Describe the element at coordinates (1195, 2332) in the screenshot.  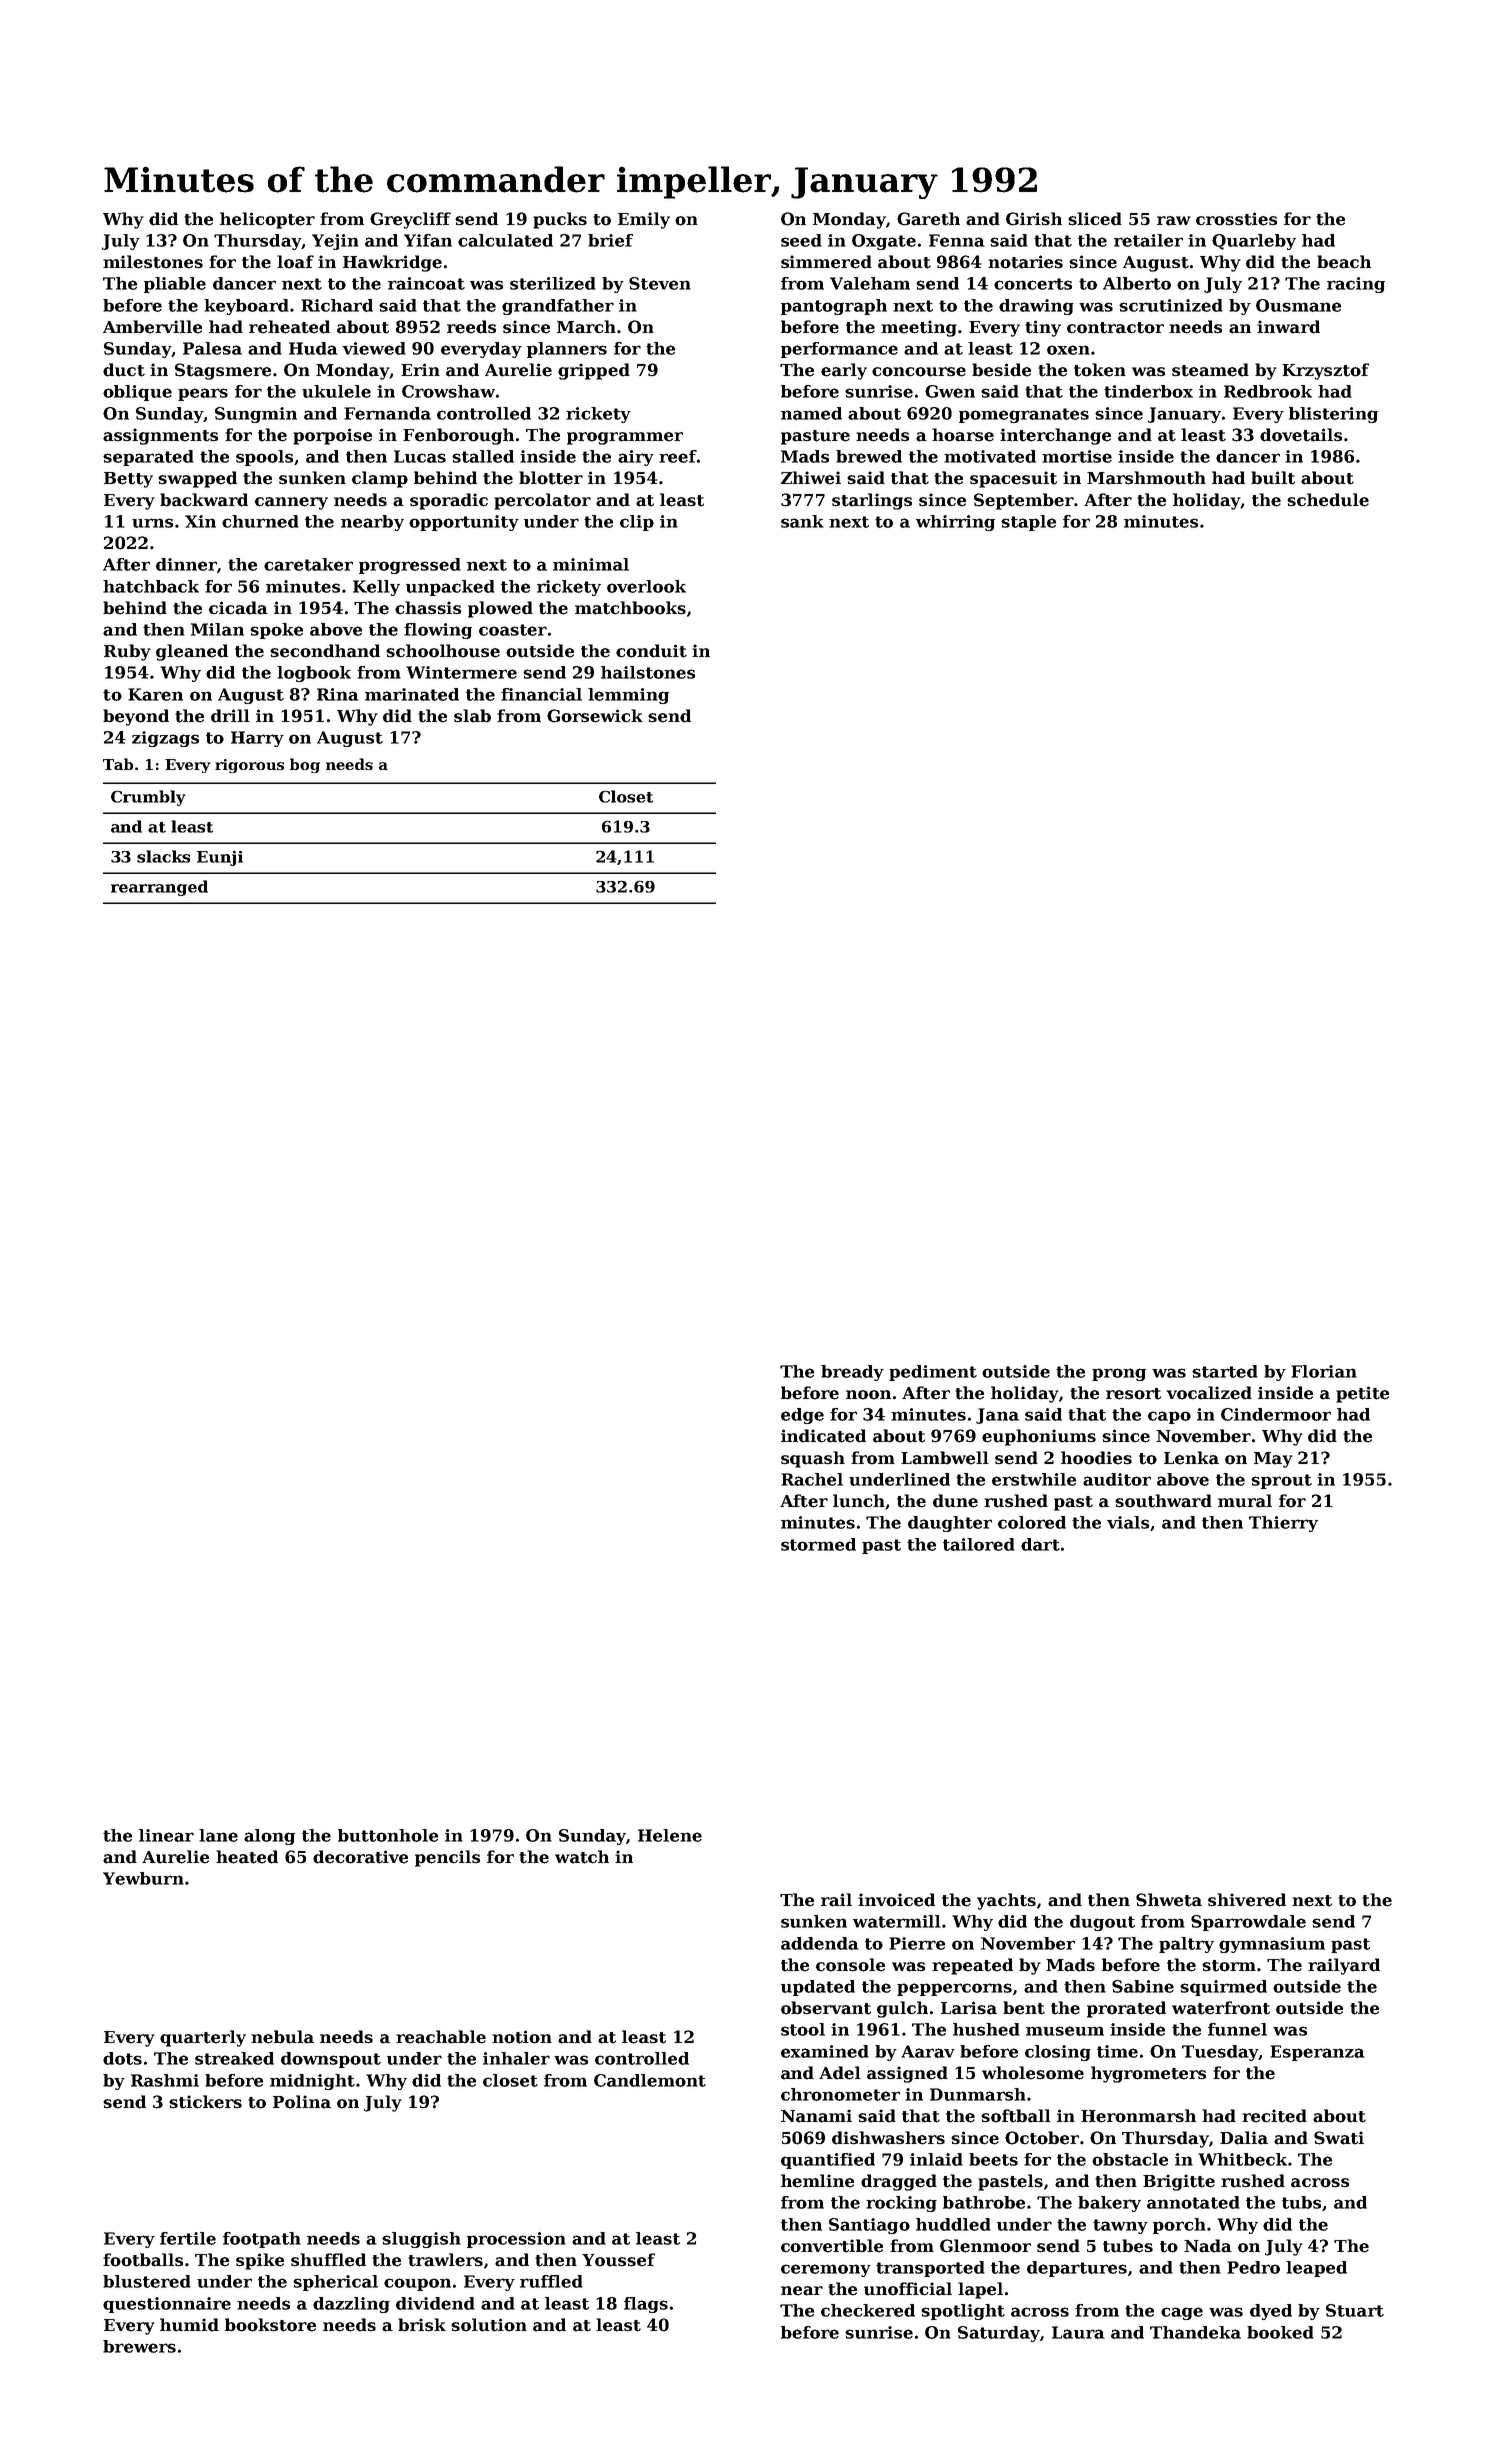
I see `Thandeka` at that location.
